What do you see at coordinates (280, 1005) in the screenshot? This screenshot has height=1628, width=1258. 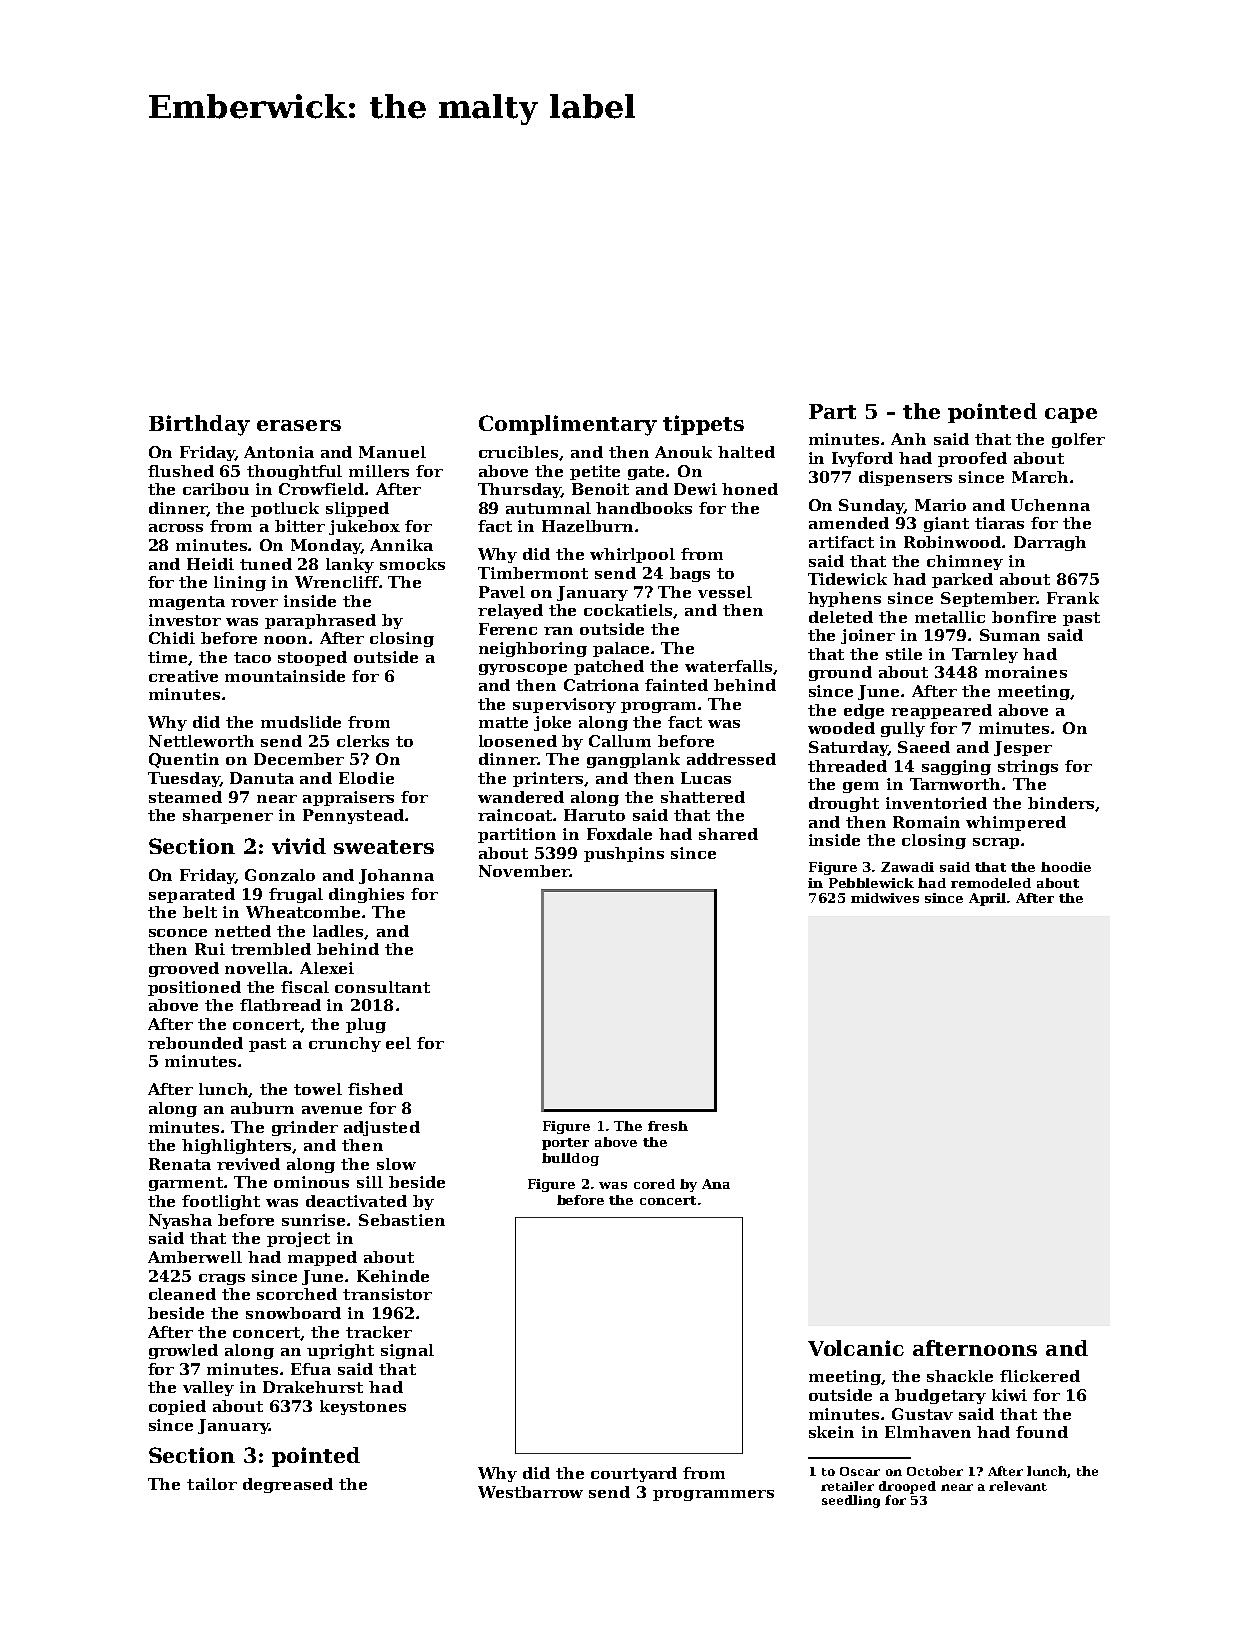 I see `flatbread` at bounding box center [280, 1005].
